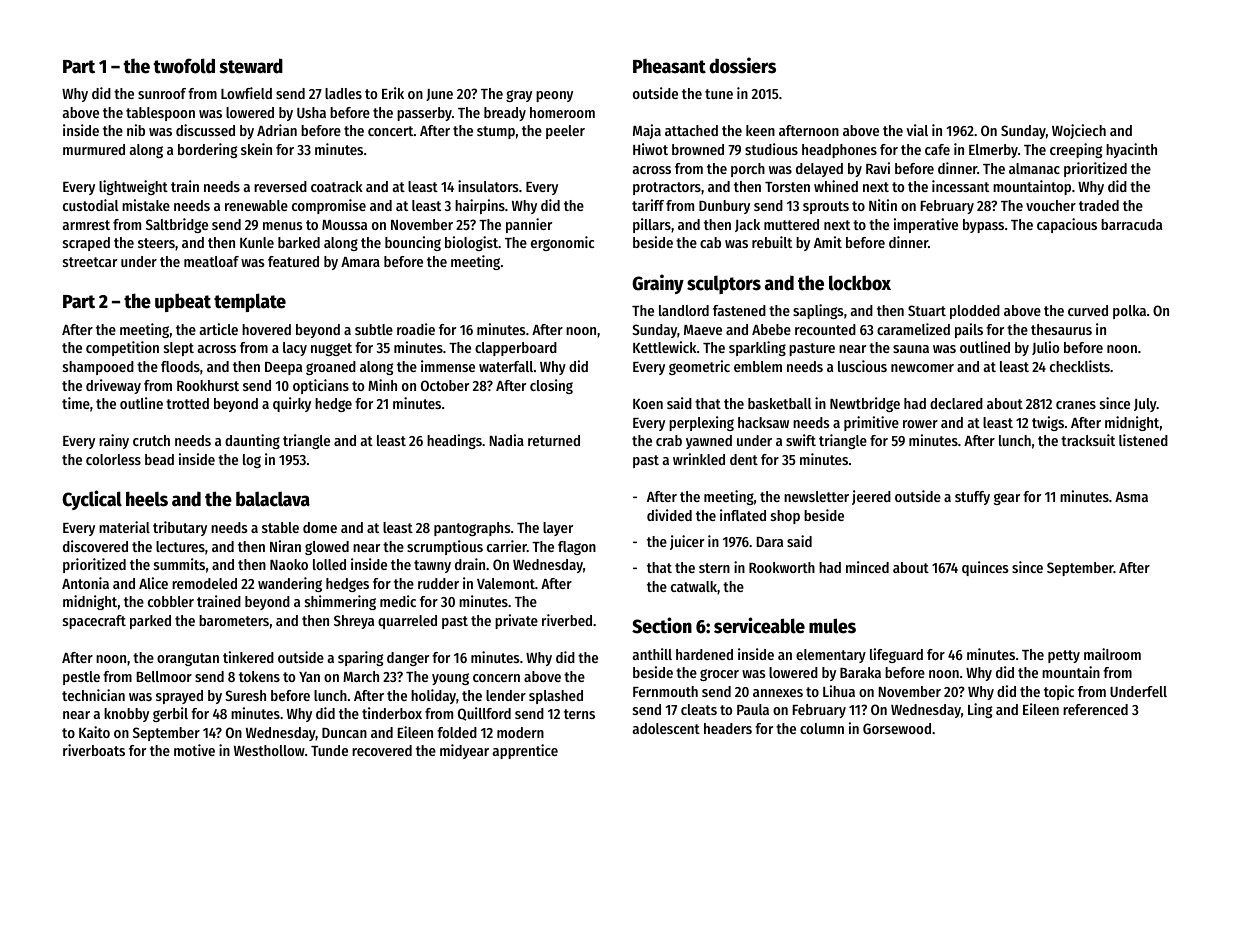 The width and height of the document is (1233, 952). I want to click on almanac, so click(1034, 168).
